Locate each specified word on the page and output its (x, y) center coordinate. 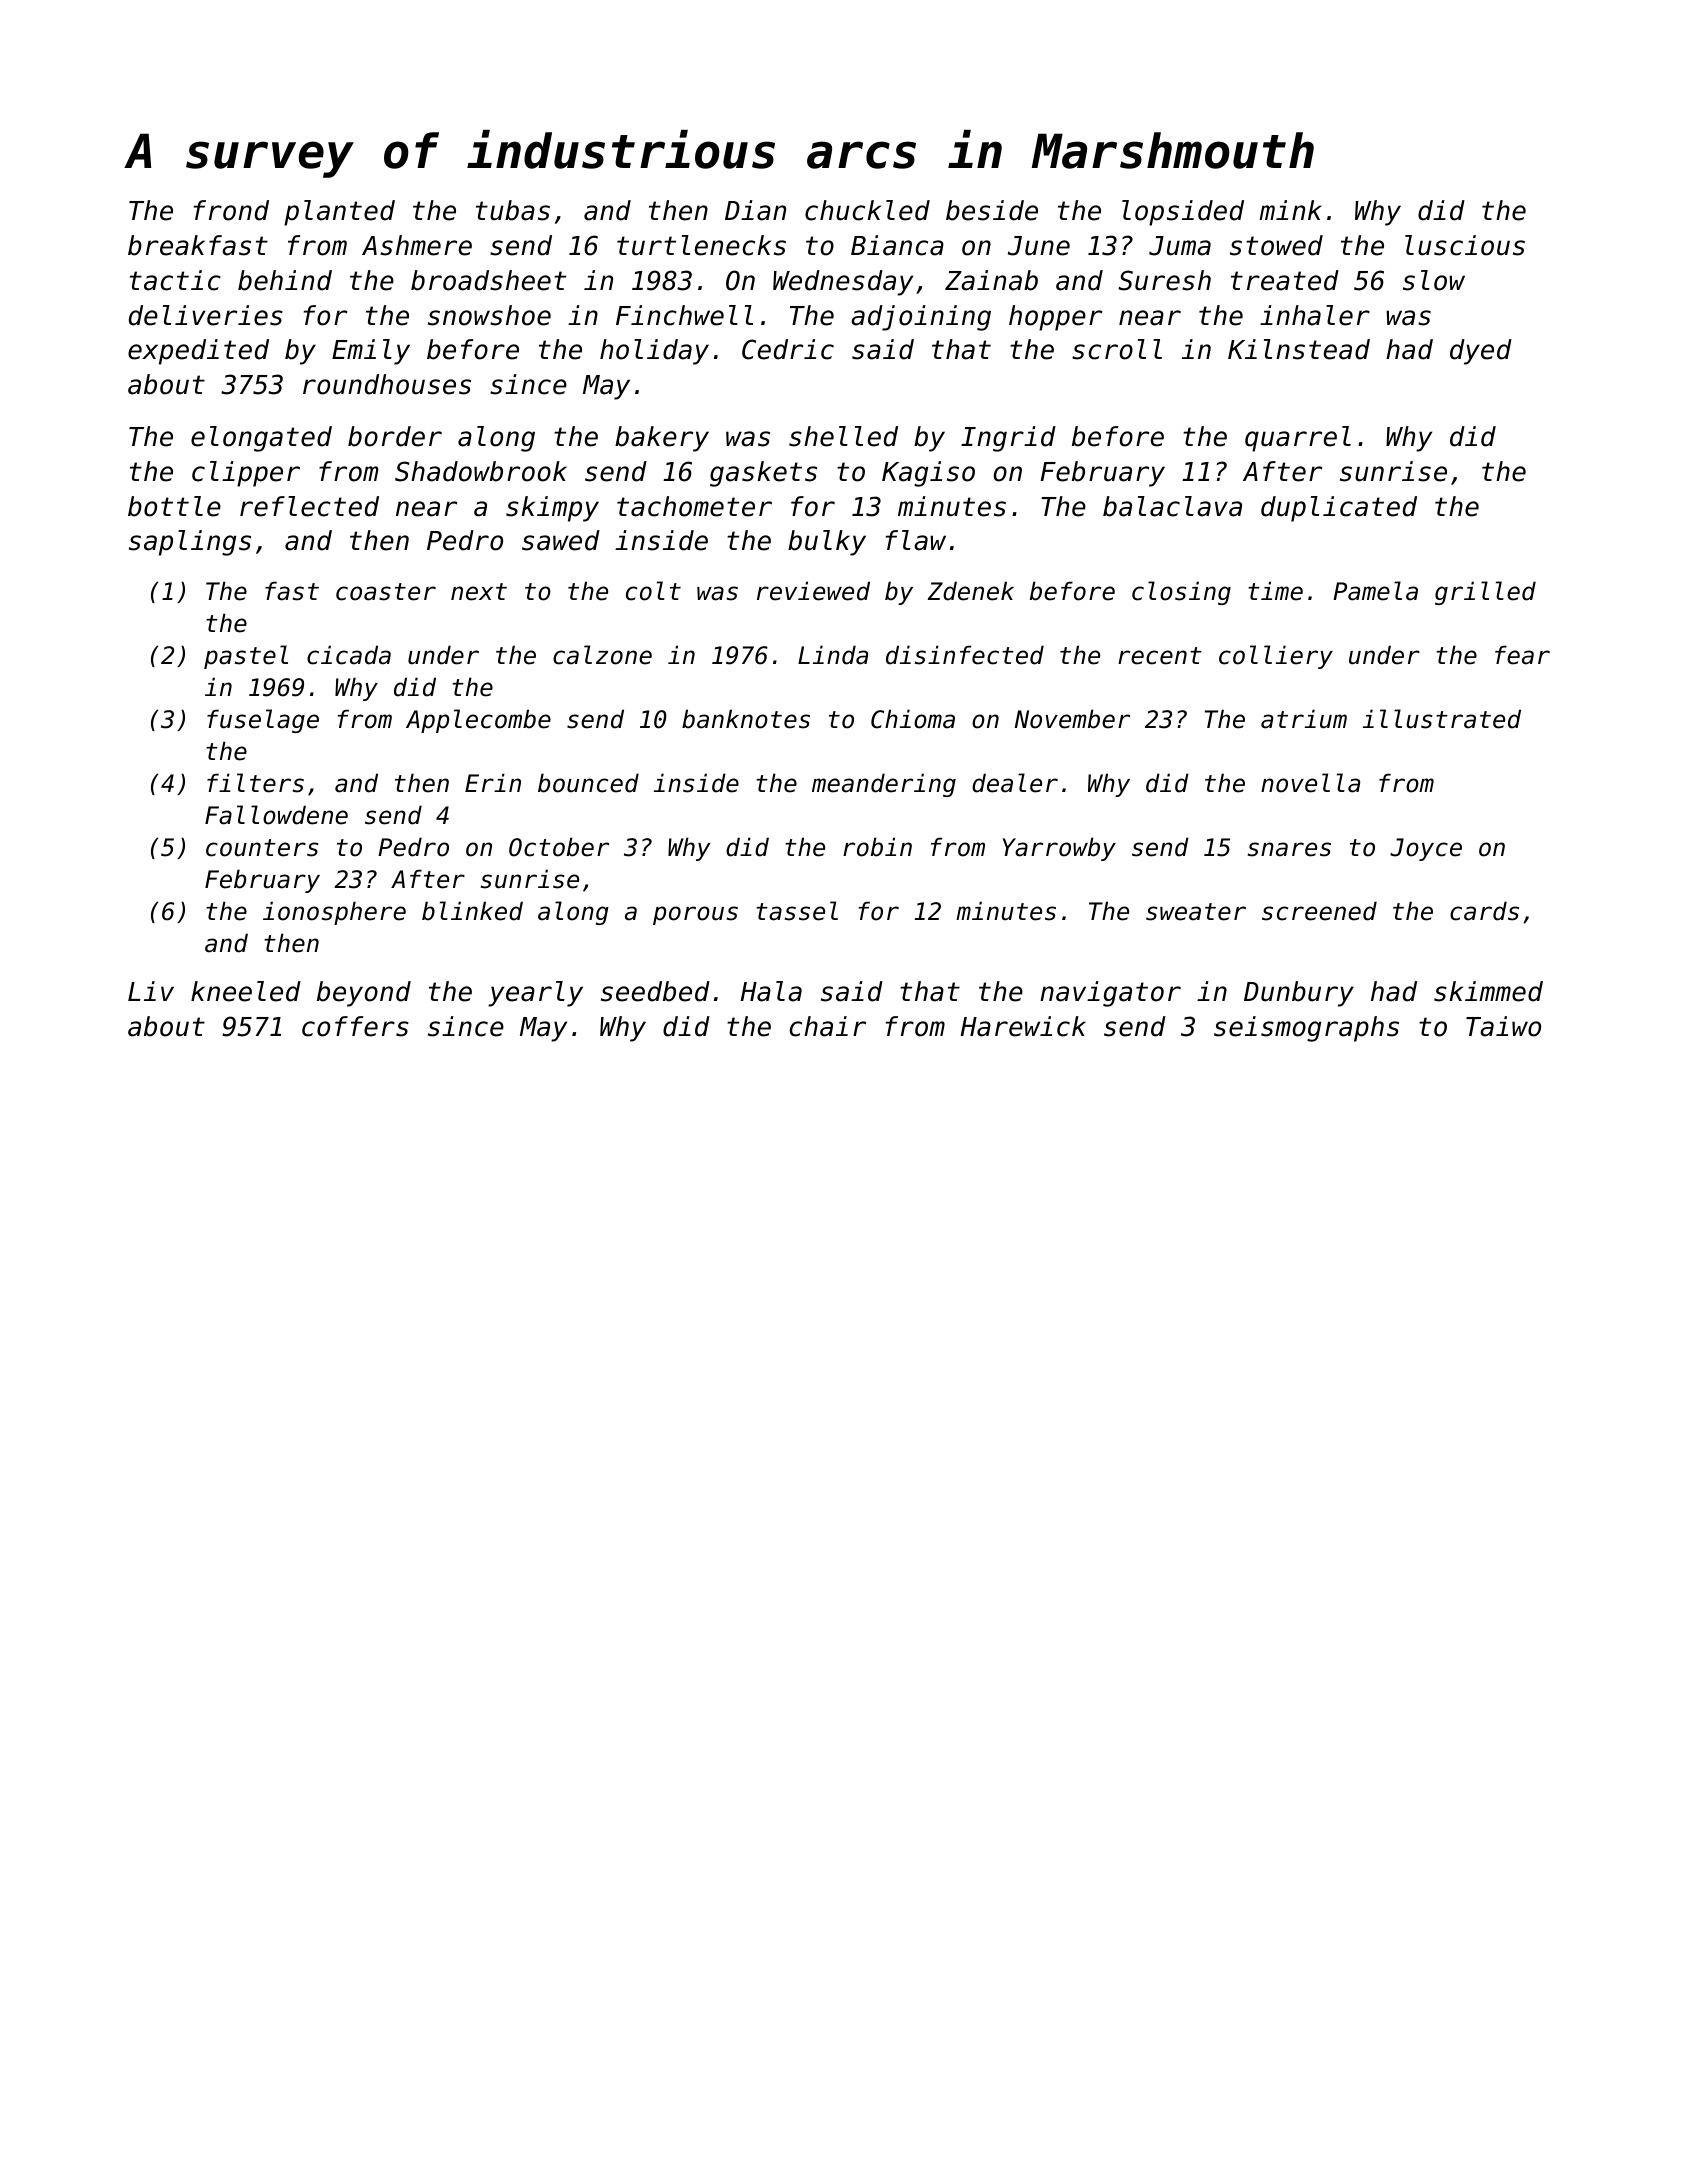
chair (828, 1026)
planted (339, 213)
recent (1160, 656)
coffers (355, 1026)
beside (992, 210)
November (1072, 719)
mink (1290, 210)
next (479, 592)
